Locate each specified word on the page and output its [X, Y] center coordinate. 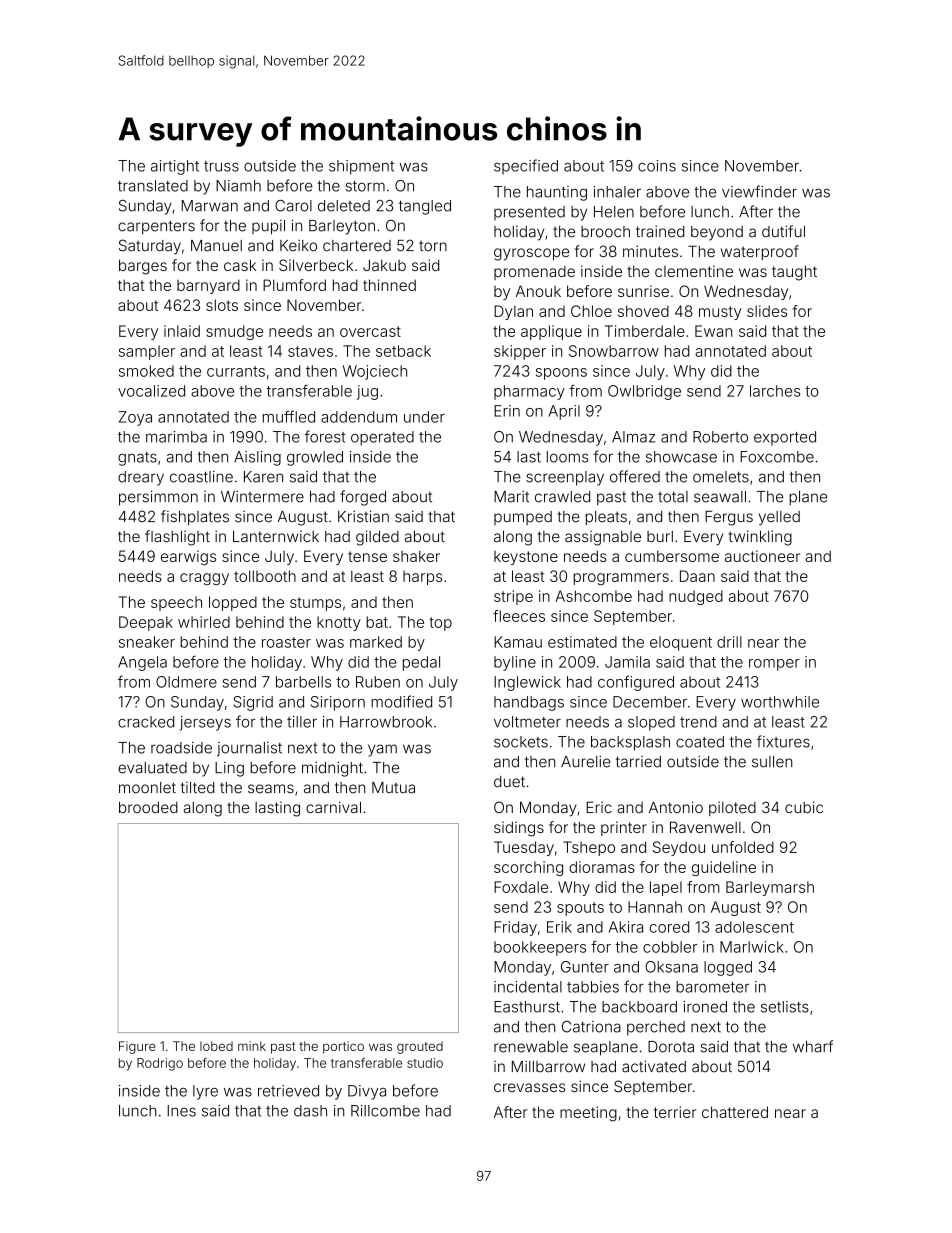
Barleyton [342, 227]
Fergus [729, 518]
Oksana [671, 967]
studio [425, 1063]
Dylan [513, 312]
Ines [181, 1111]
